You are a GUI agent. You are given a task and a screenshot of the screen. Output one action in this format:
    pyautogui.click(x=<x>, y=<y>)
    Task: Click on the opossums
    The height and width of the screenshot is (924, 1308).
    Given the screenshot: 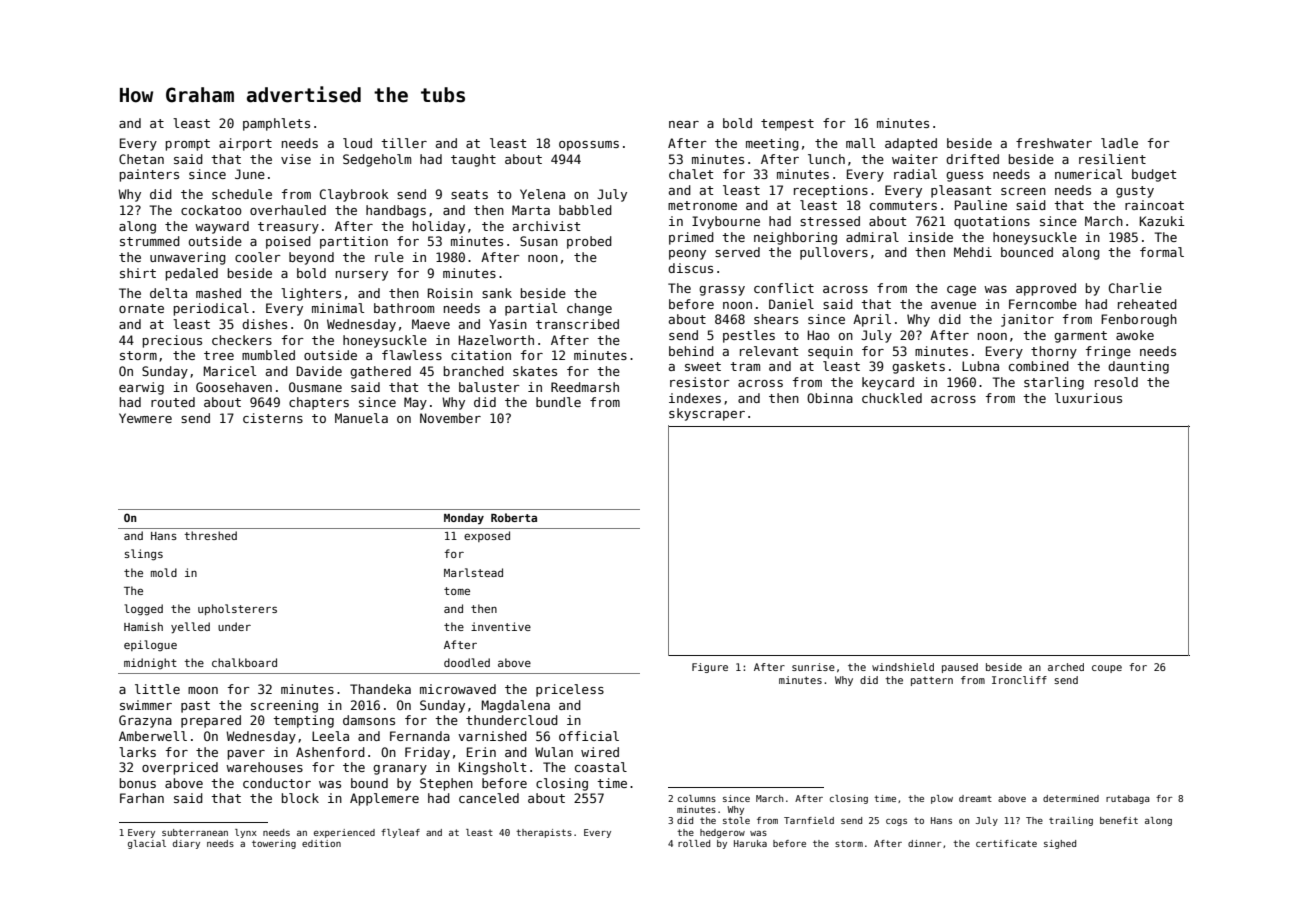 What is the action you would take?
    pyautogui.click(x=589, y=146)
